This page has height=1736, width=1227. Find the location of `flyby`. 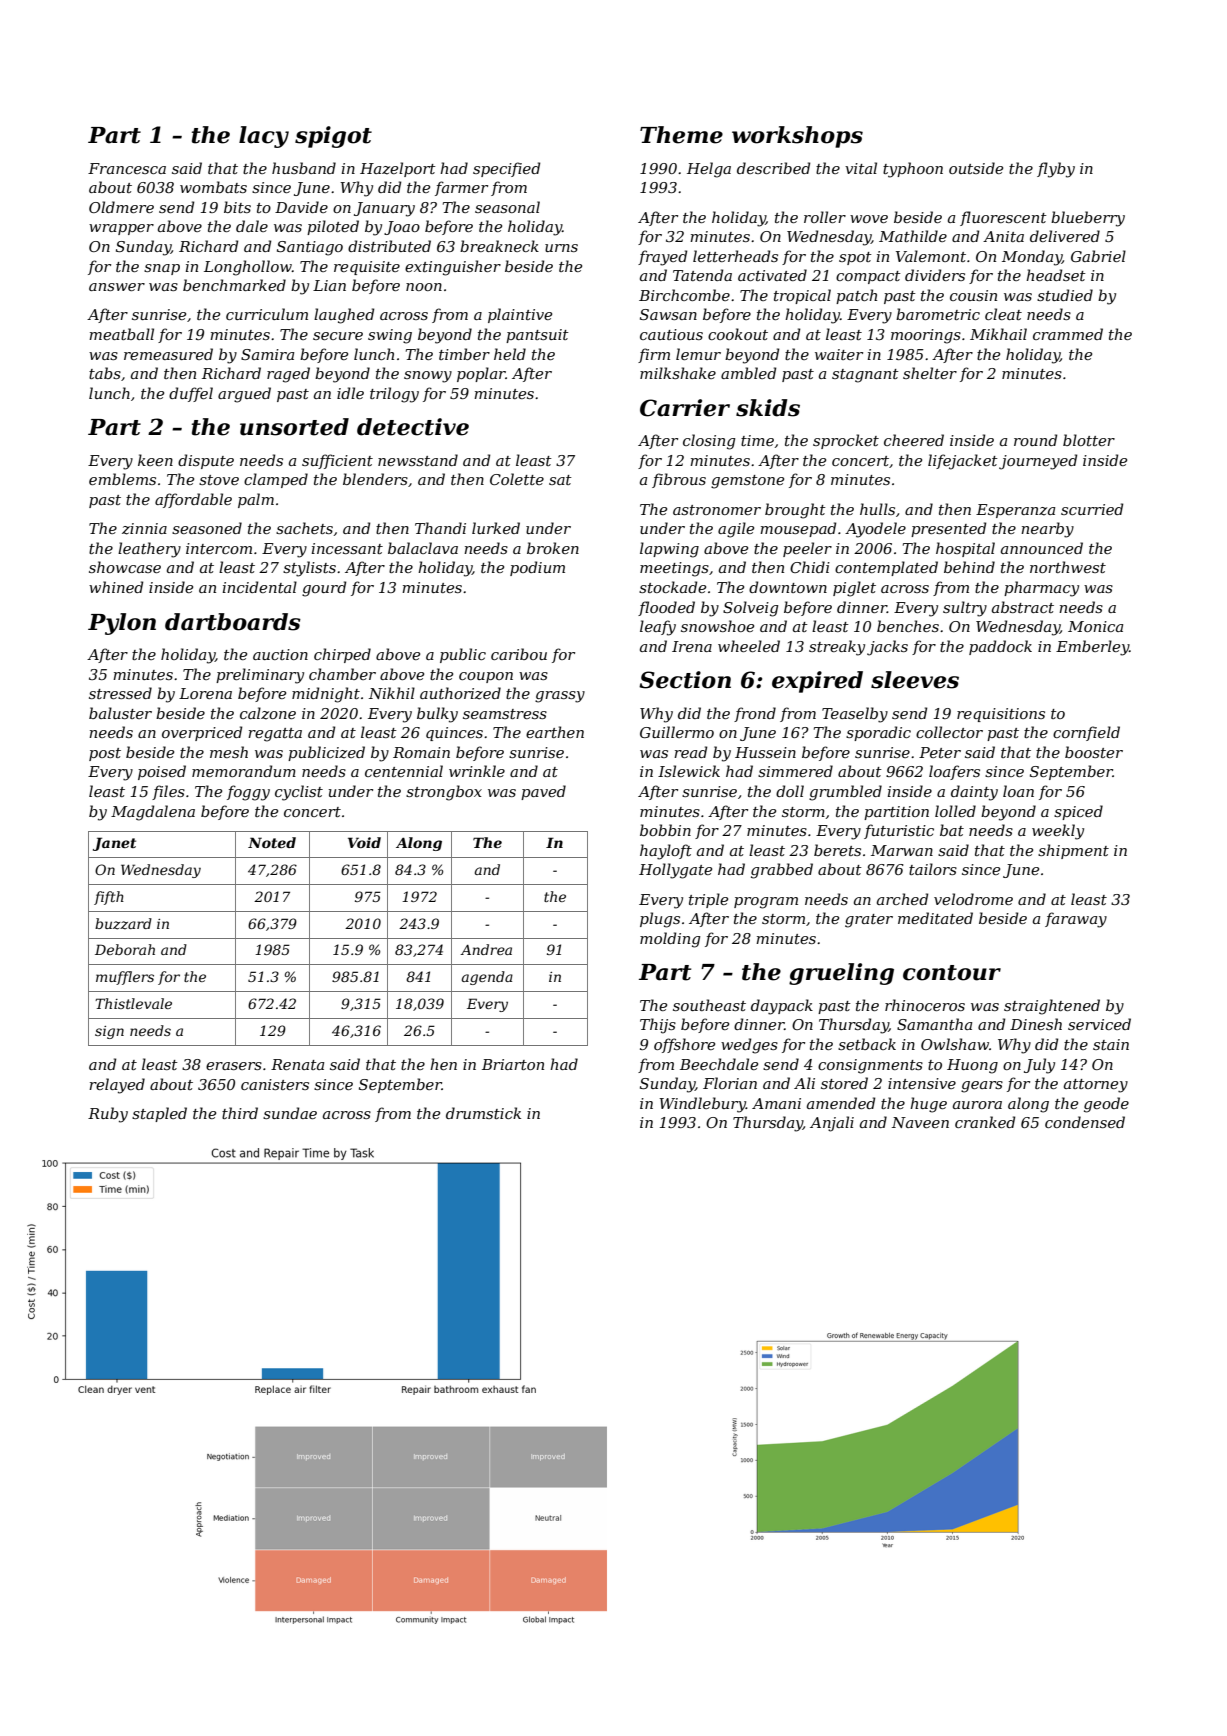

flyby is located at coordinates (1056, 170).
